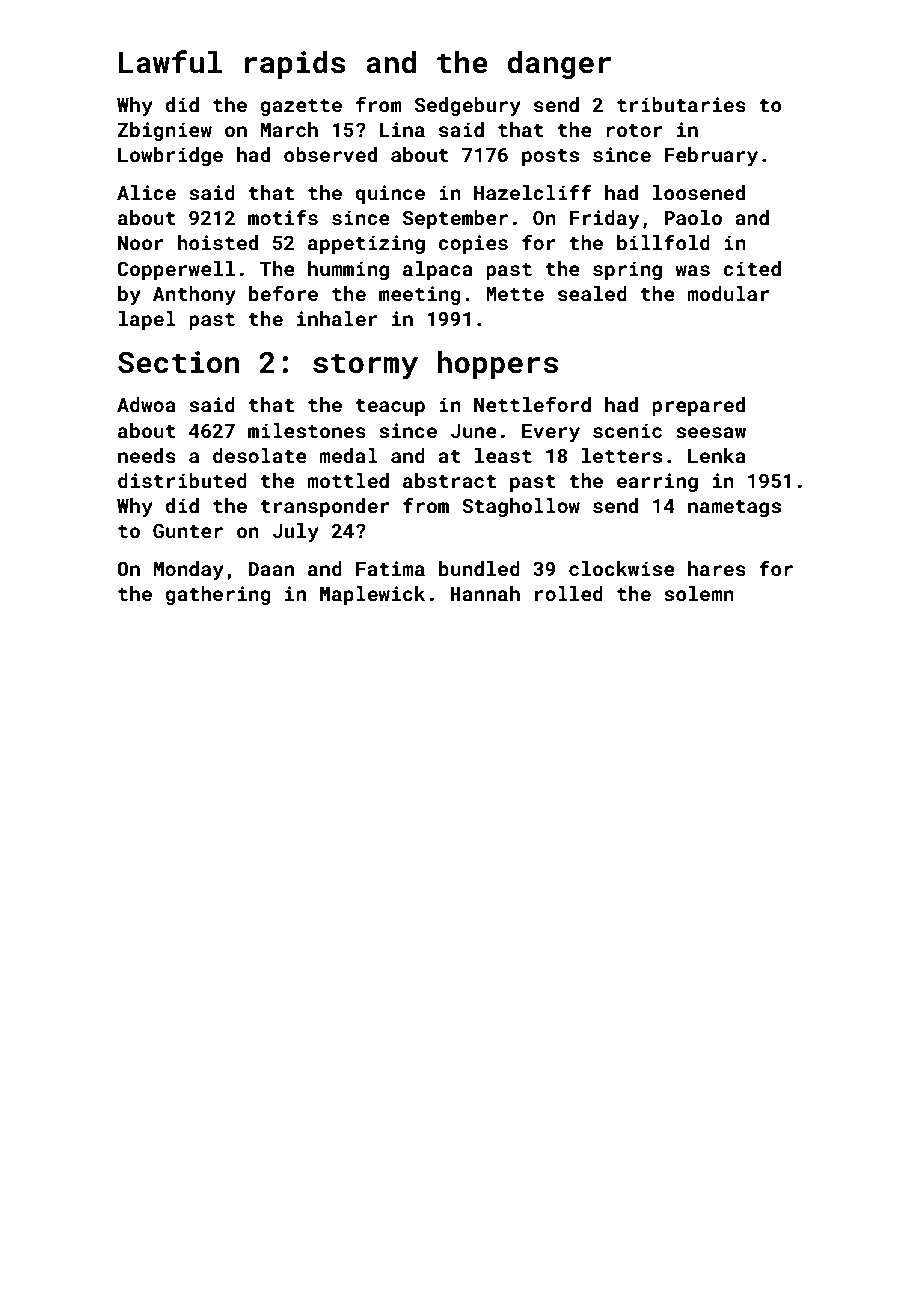 This document has height=1308, width=924. What do you see at coordinates (455, 219) in the document?
I see `September` at bounding box center [455, 219].
